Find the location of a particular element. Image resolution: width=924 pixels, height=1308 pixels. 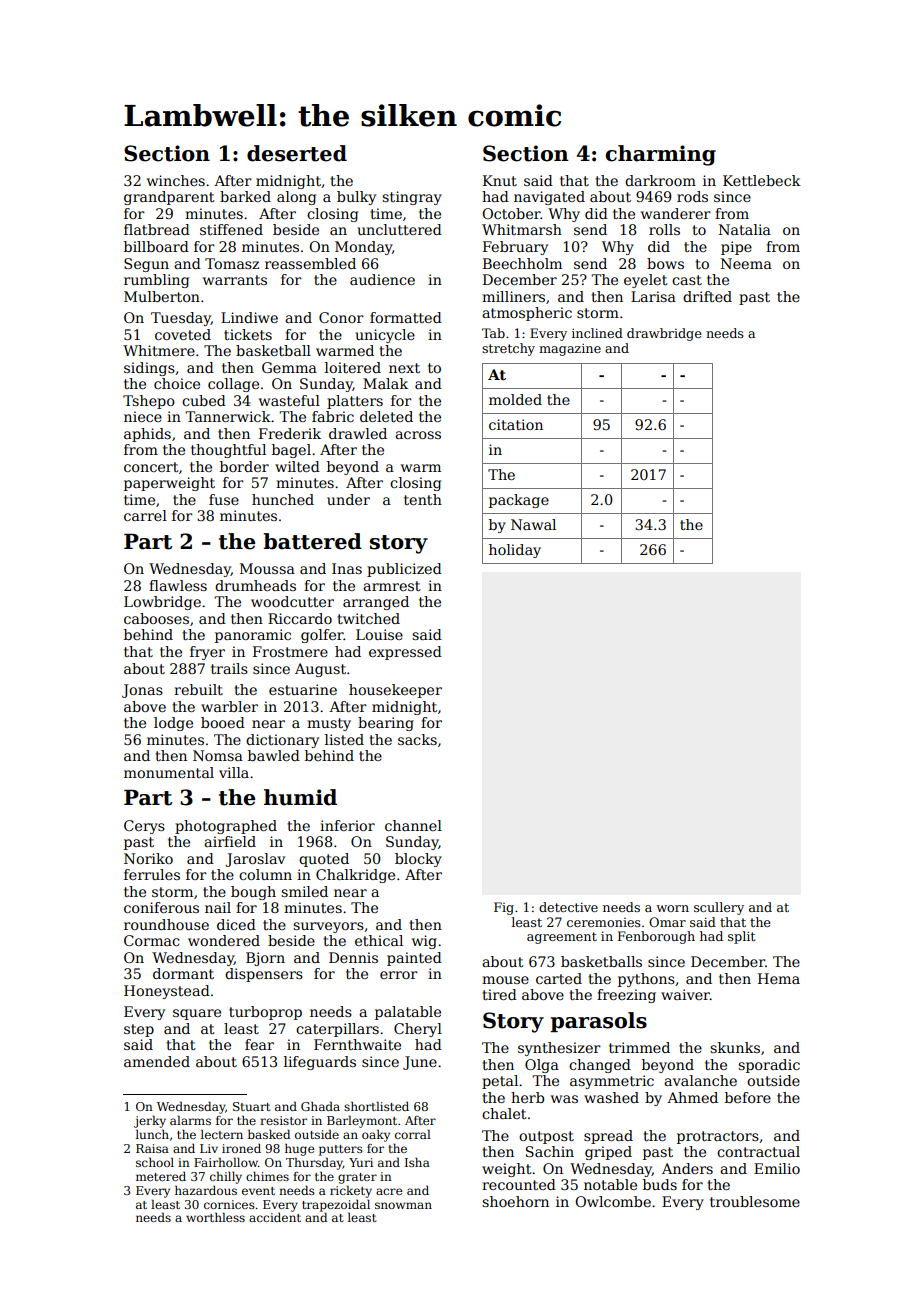

housekeeper is located at coordinates (395, 691).
